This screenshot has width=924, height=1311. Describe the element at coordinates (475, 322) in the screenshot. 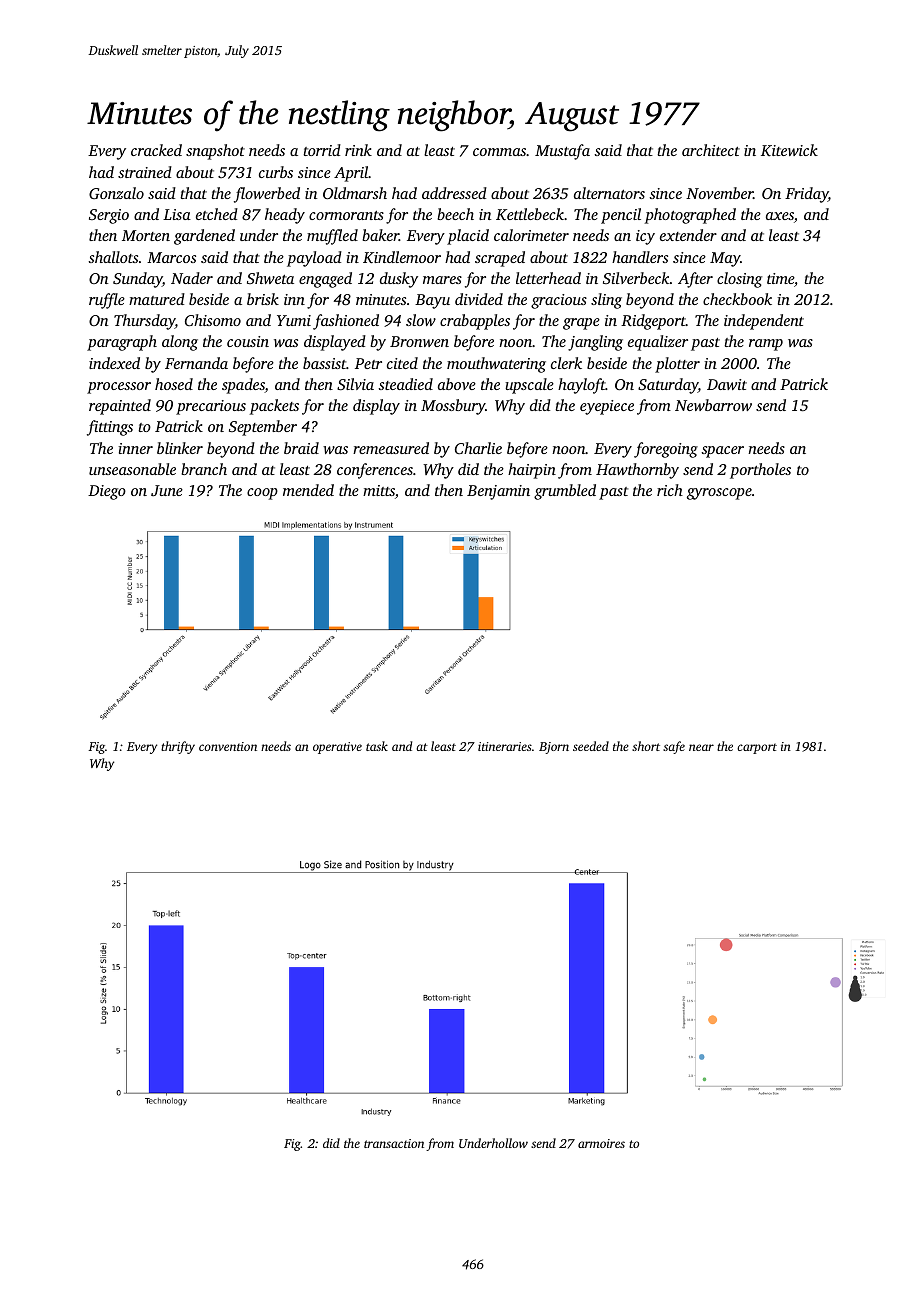

I see `crabapples` at that location.
